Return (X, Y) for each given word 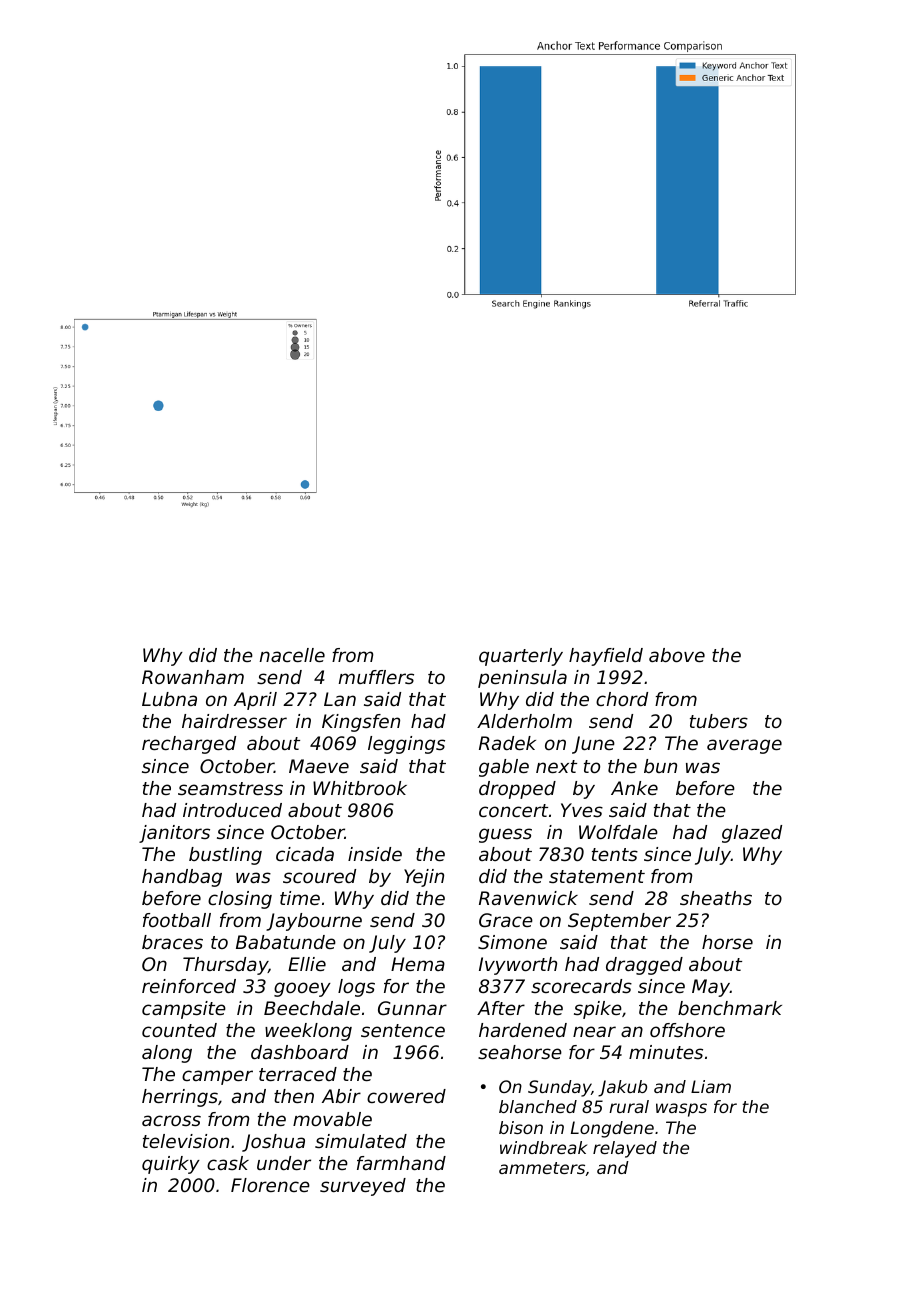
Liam (711, 1086)
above (677, 655)
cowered (406, 1096)
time (300, 898)
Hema (418, 964)
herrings (180, 1098)
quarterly (521, 657)
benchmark (730, 1008)
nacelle (292, 655)
